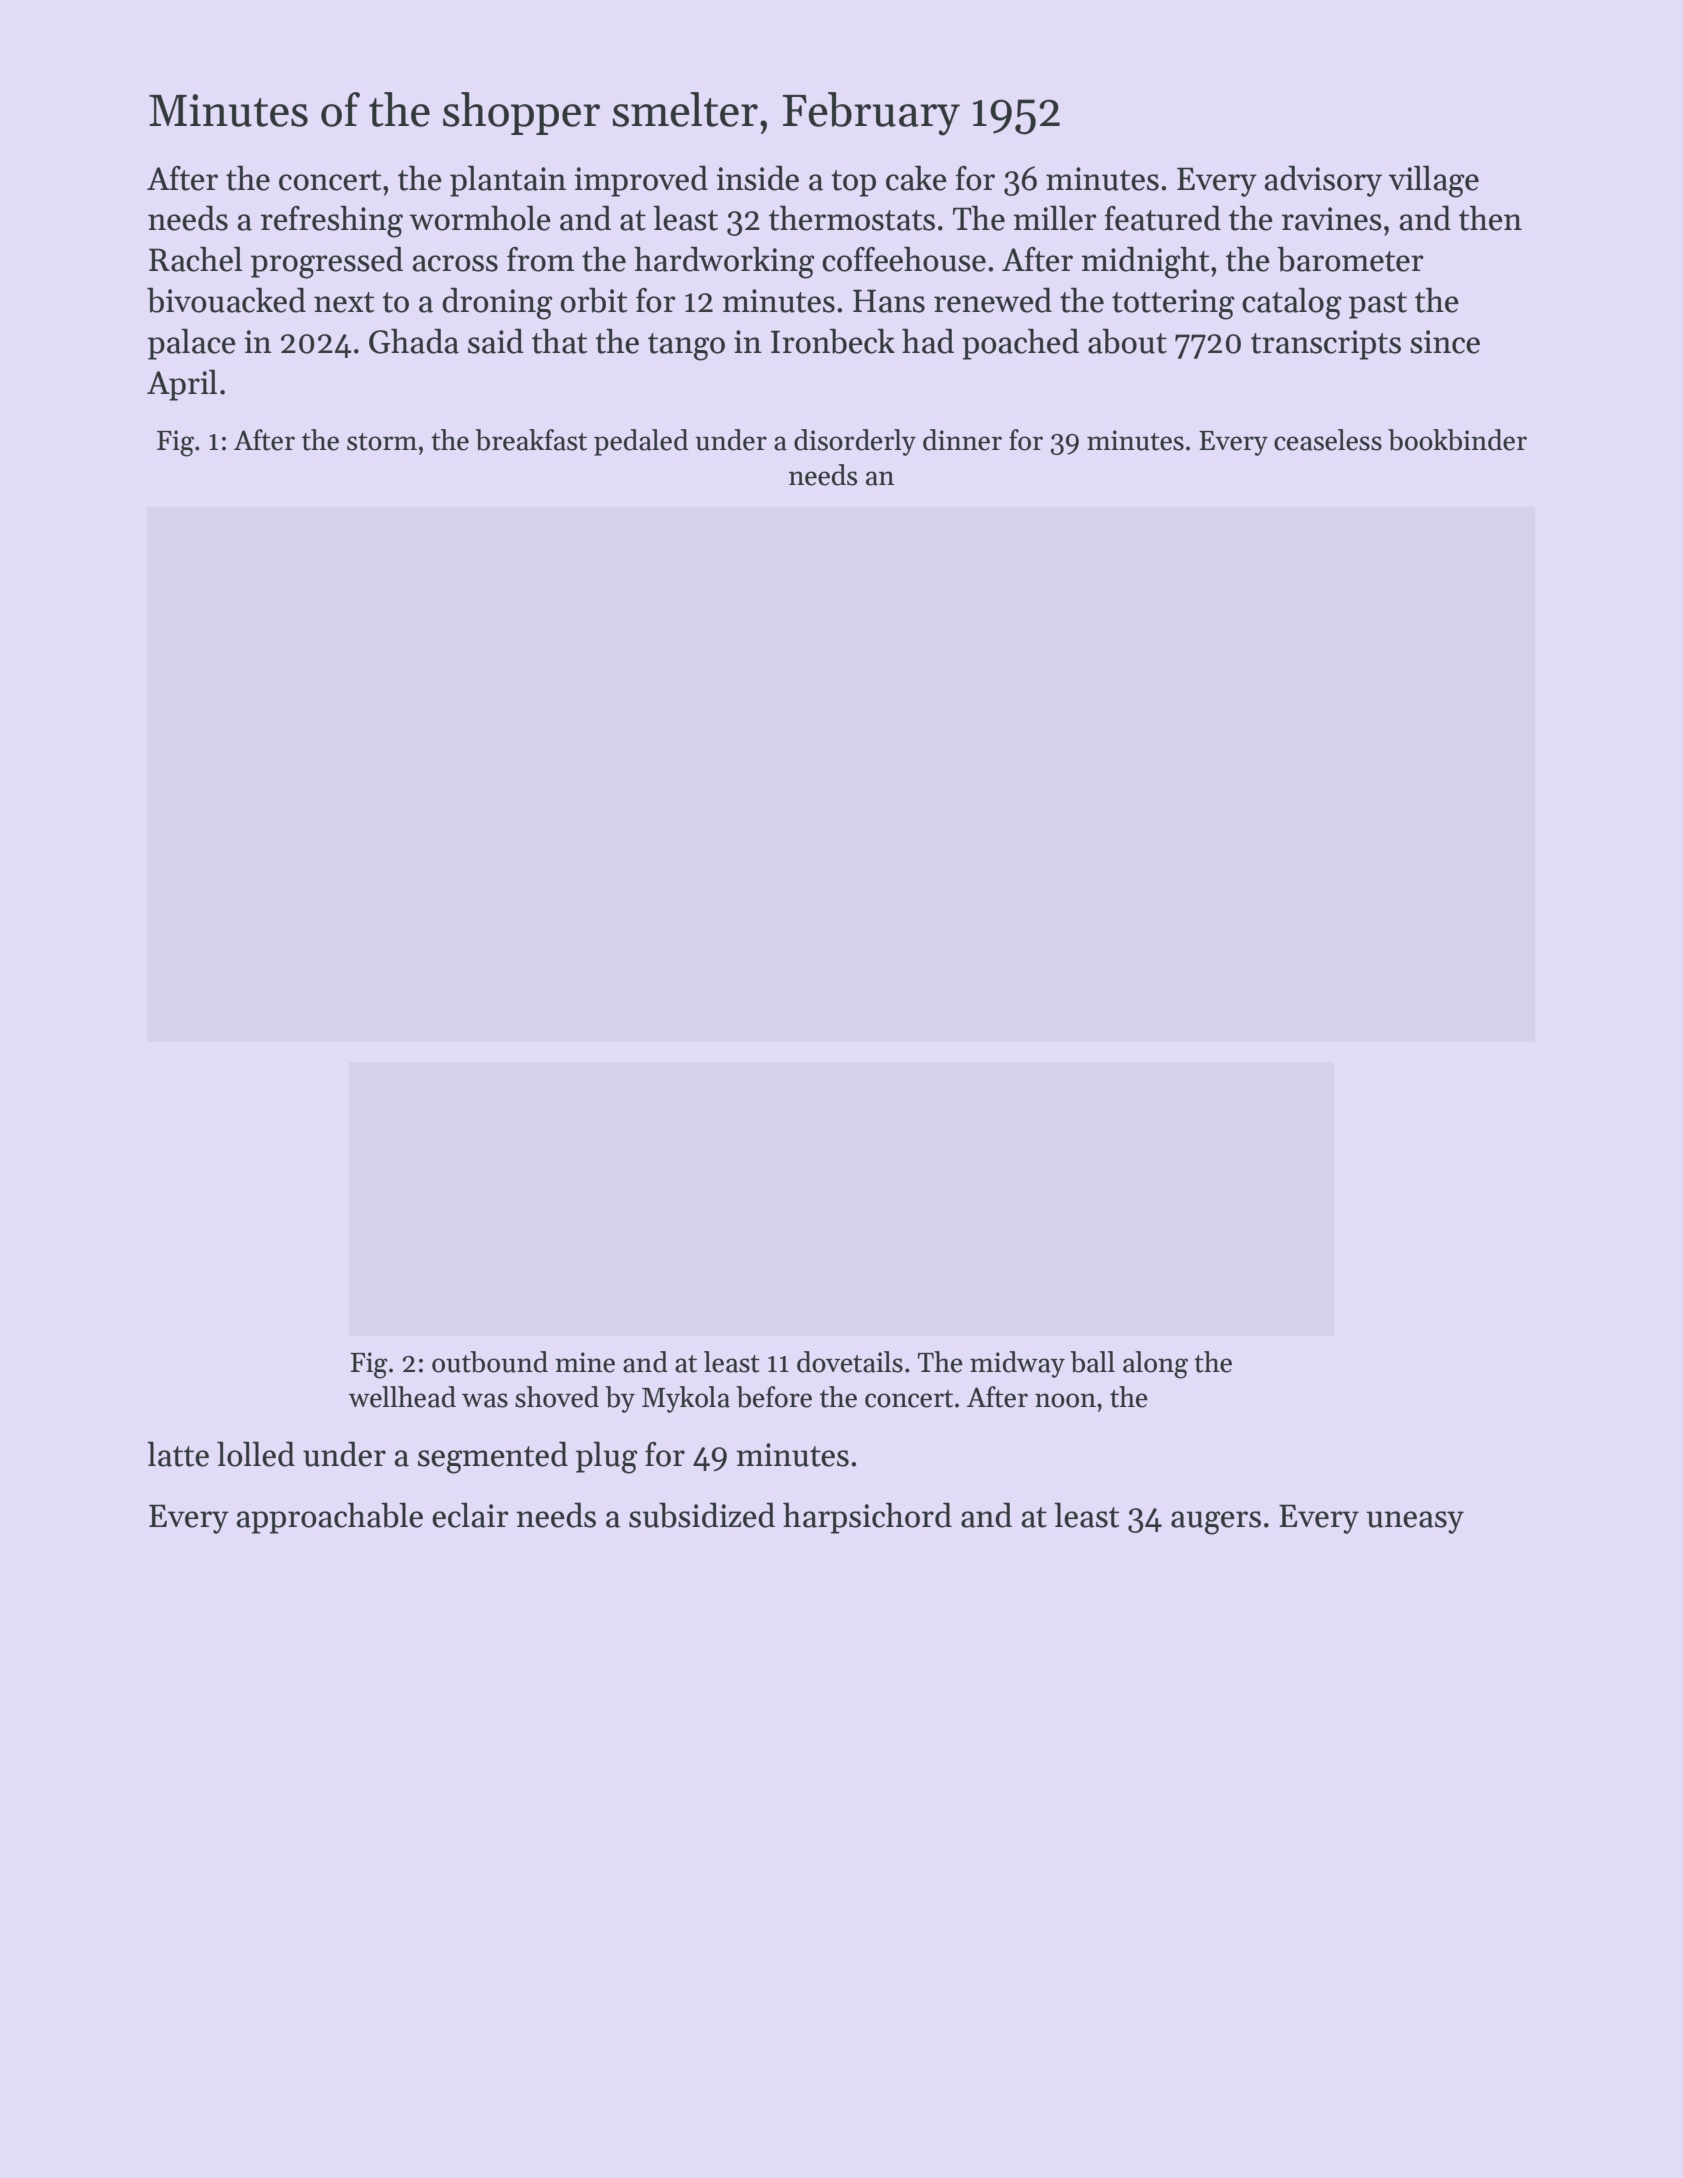 This image has width=1683, height=2178. What do you see at coordinates (867, 1518) in the image?
I see `harpsichord` at bounding box center [867, 1518].
